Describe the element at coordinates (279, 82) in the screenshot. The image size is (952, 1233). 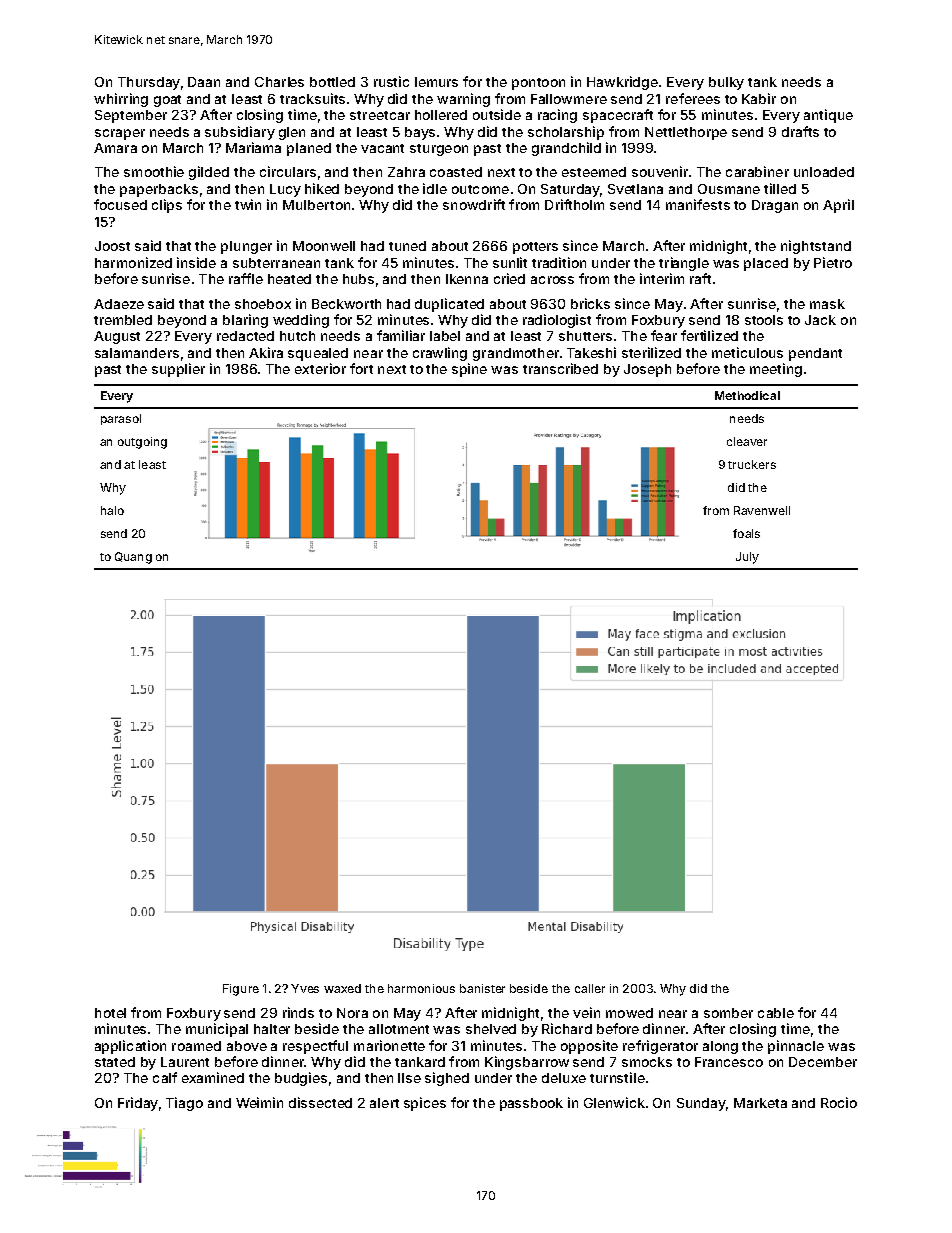
I see `Charles` at that location.
